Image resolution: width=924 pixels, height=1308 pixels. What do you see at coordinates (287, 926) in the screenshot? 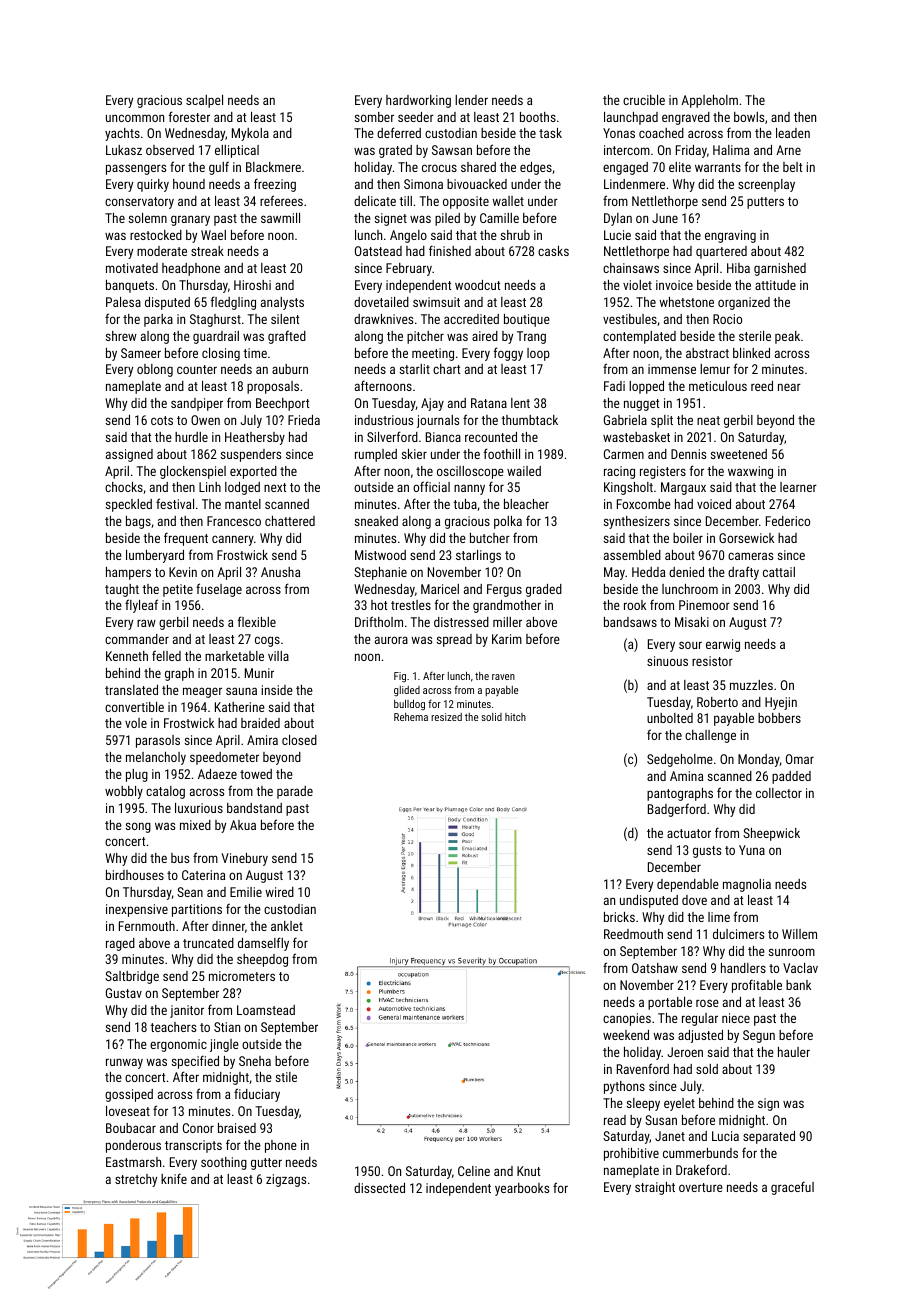
I see `anklet` at bounding box center [287, 926].
